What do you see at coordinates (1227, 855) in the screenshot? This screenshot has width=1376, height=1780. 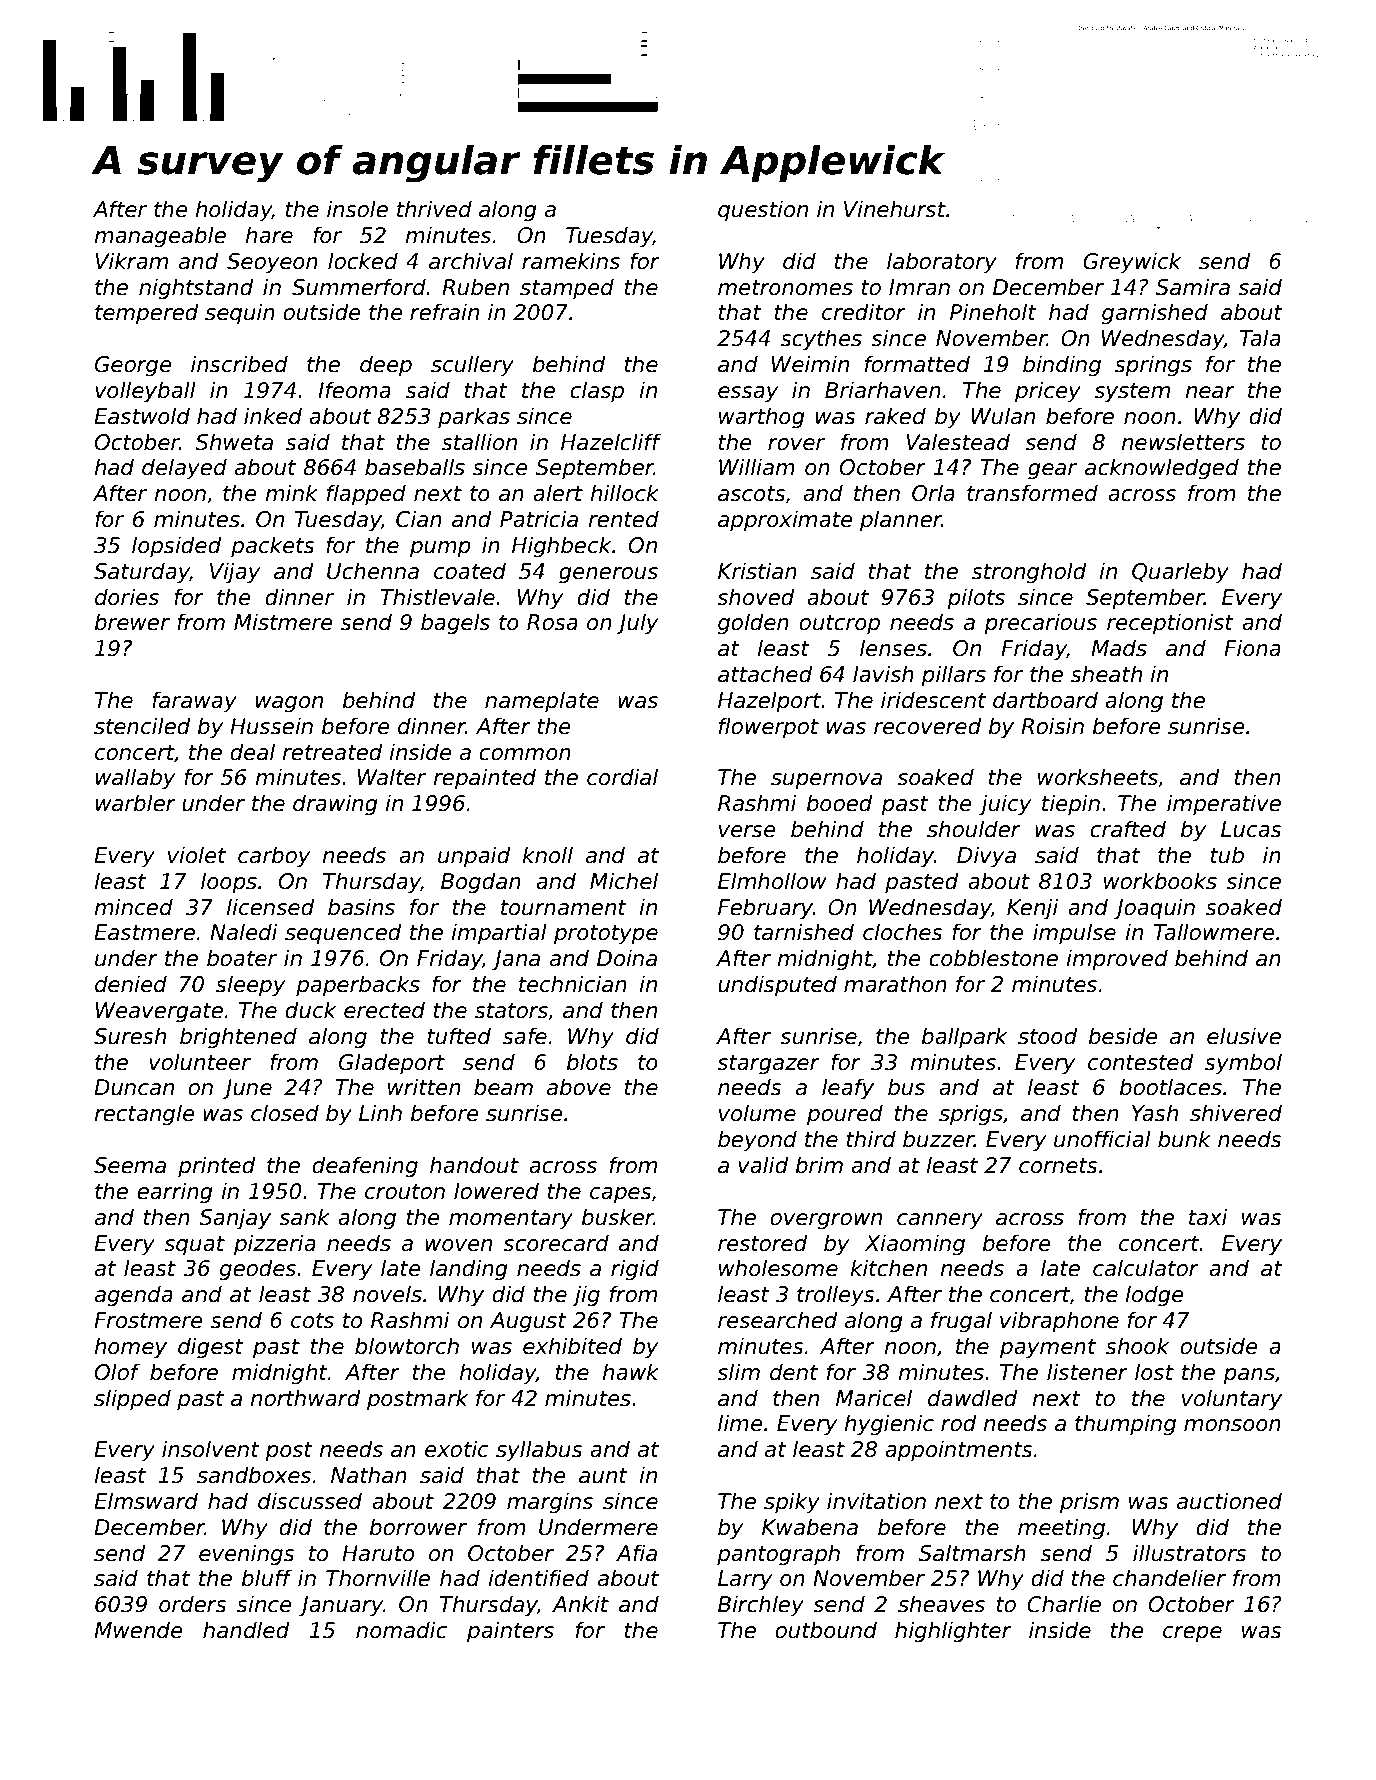 I see `tub` at bounding box center [1227, 855].
